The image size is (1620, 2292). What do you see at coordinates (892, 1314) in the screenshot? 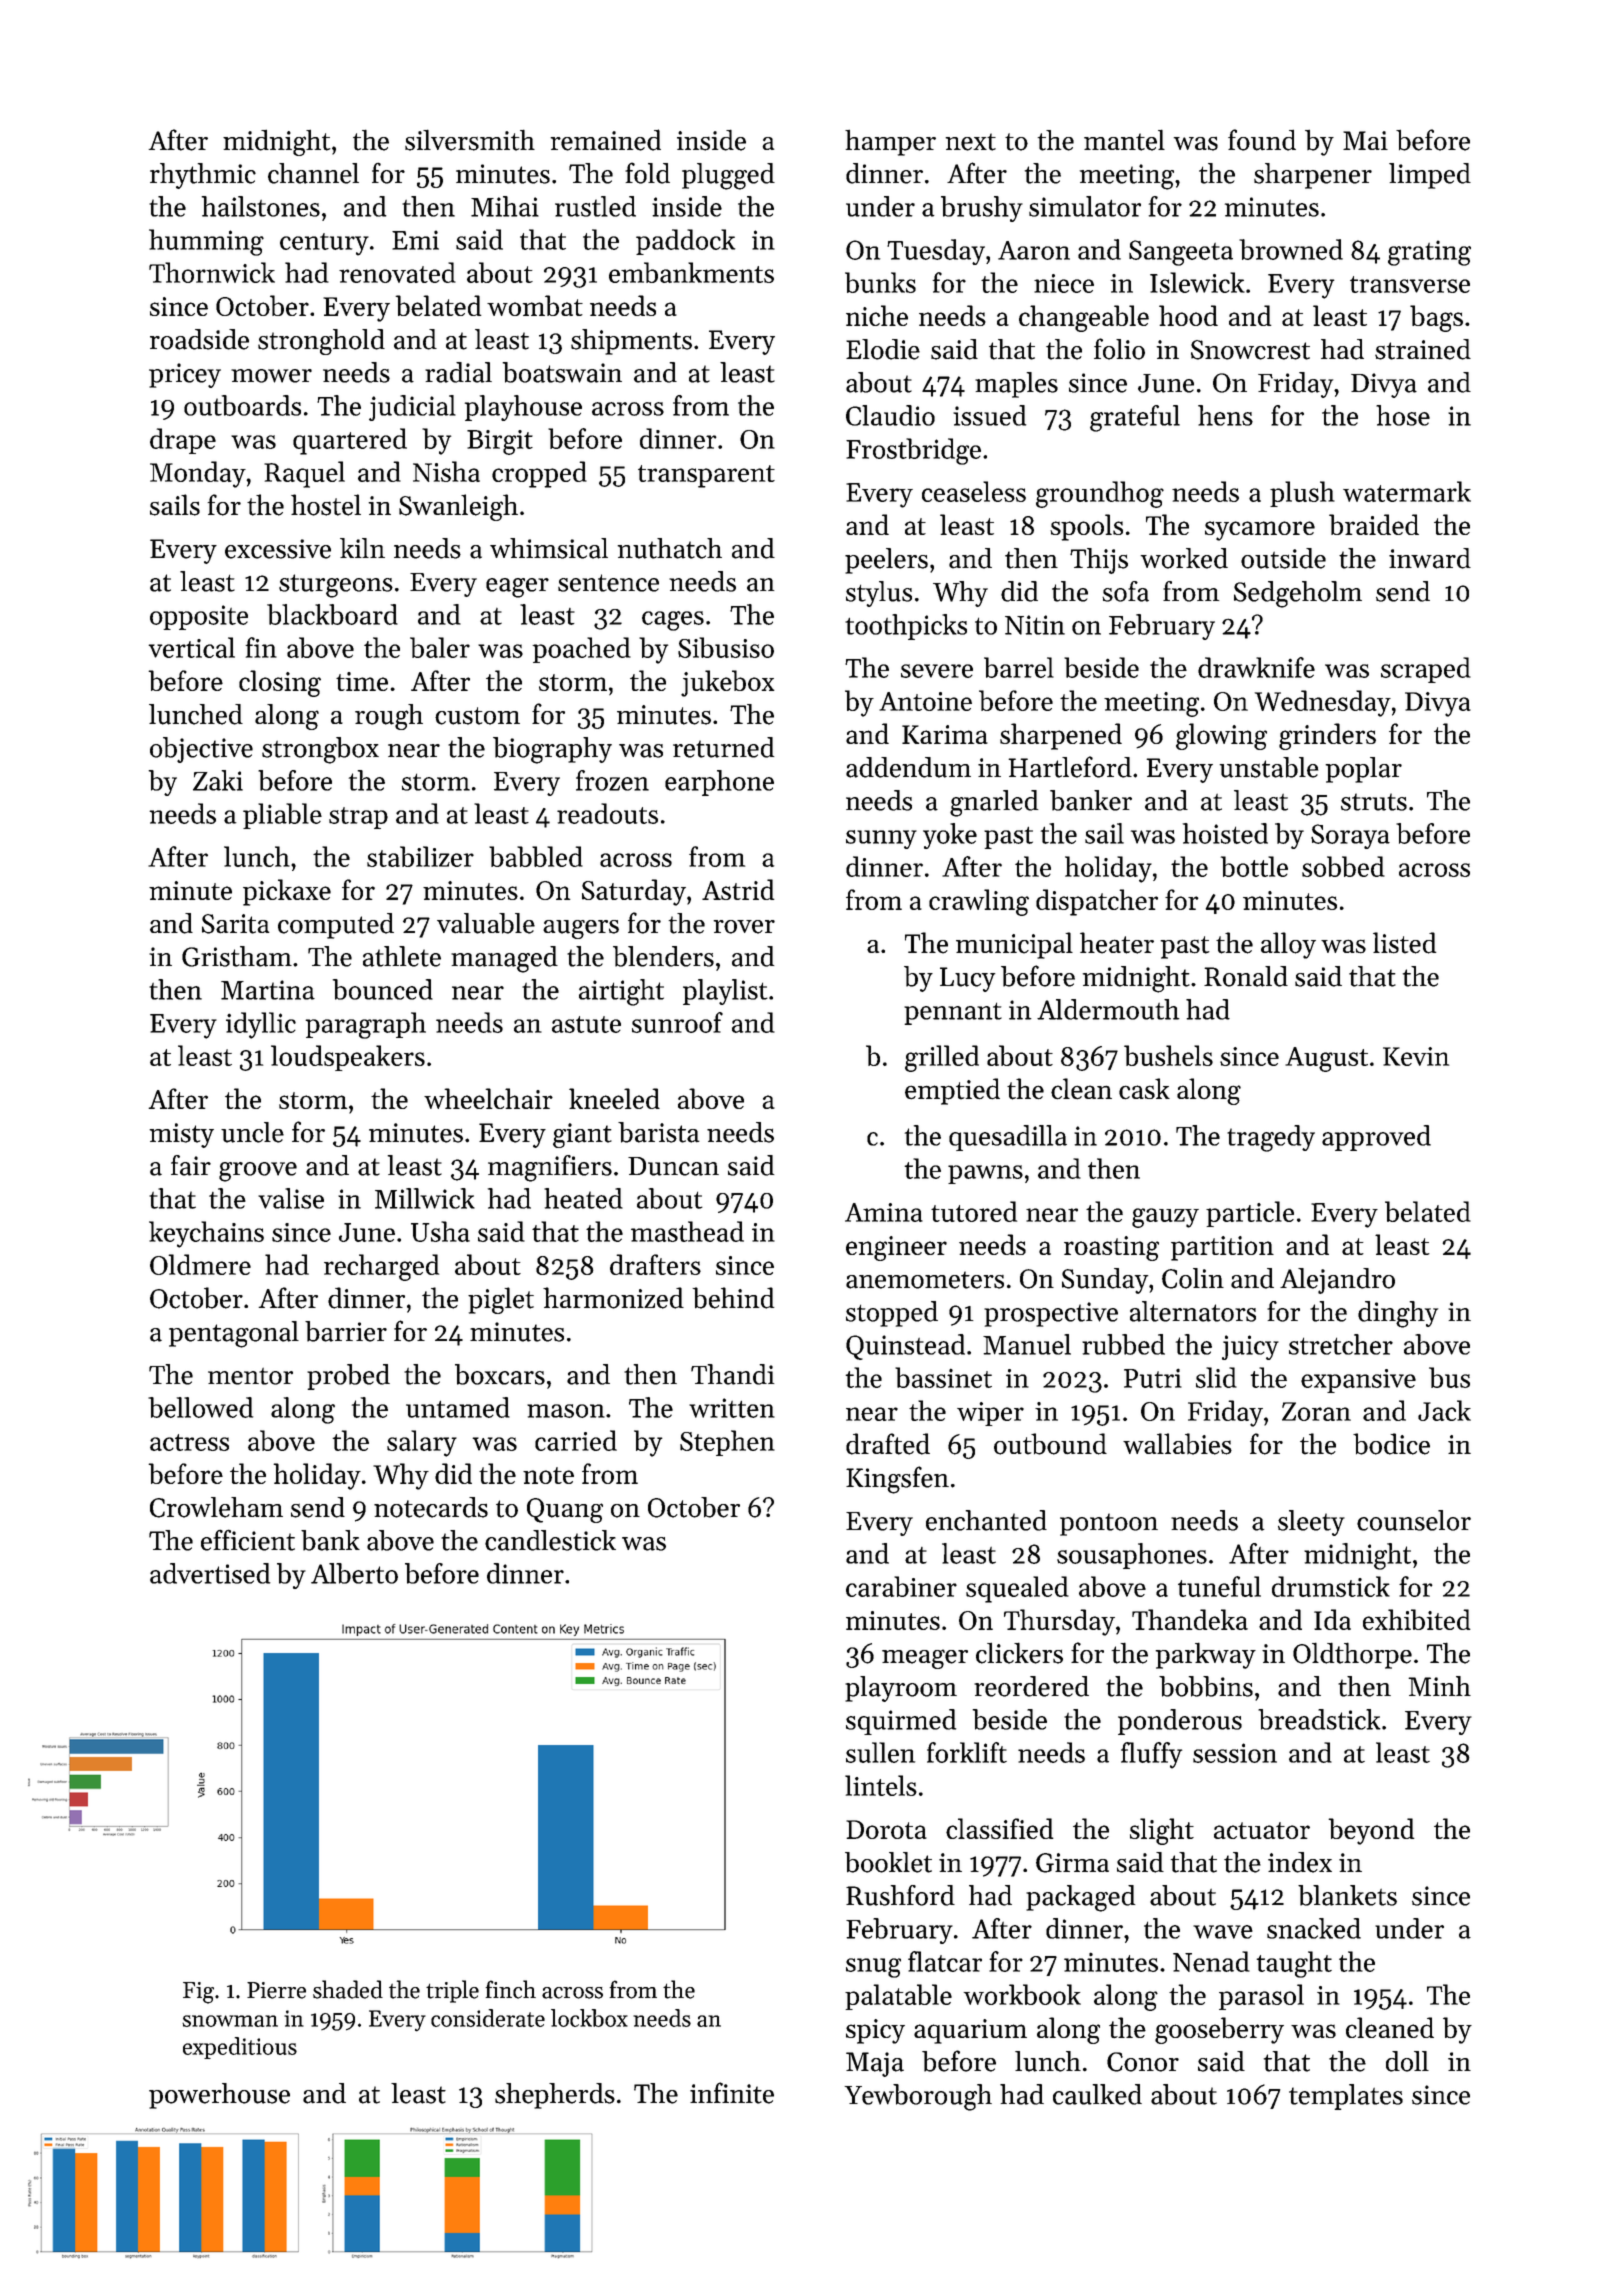
I see `stopped` at bounding box center [892, 1314].
